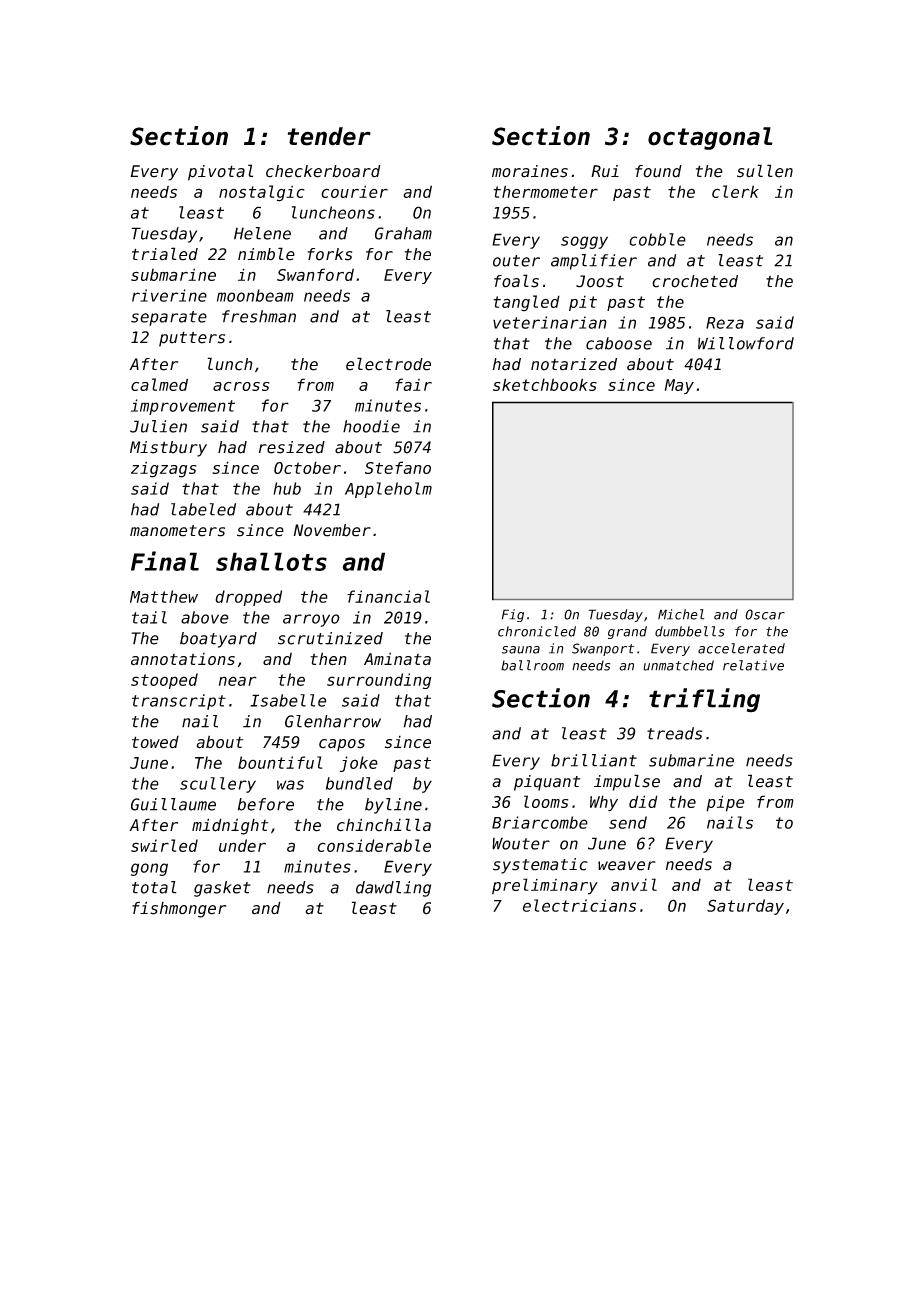 The width and height of the page is (924, 1311). What do you see at coordinates (746, 343) in the page?
I see `Willowford` at bounding box center [746, 343].
